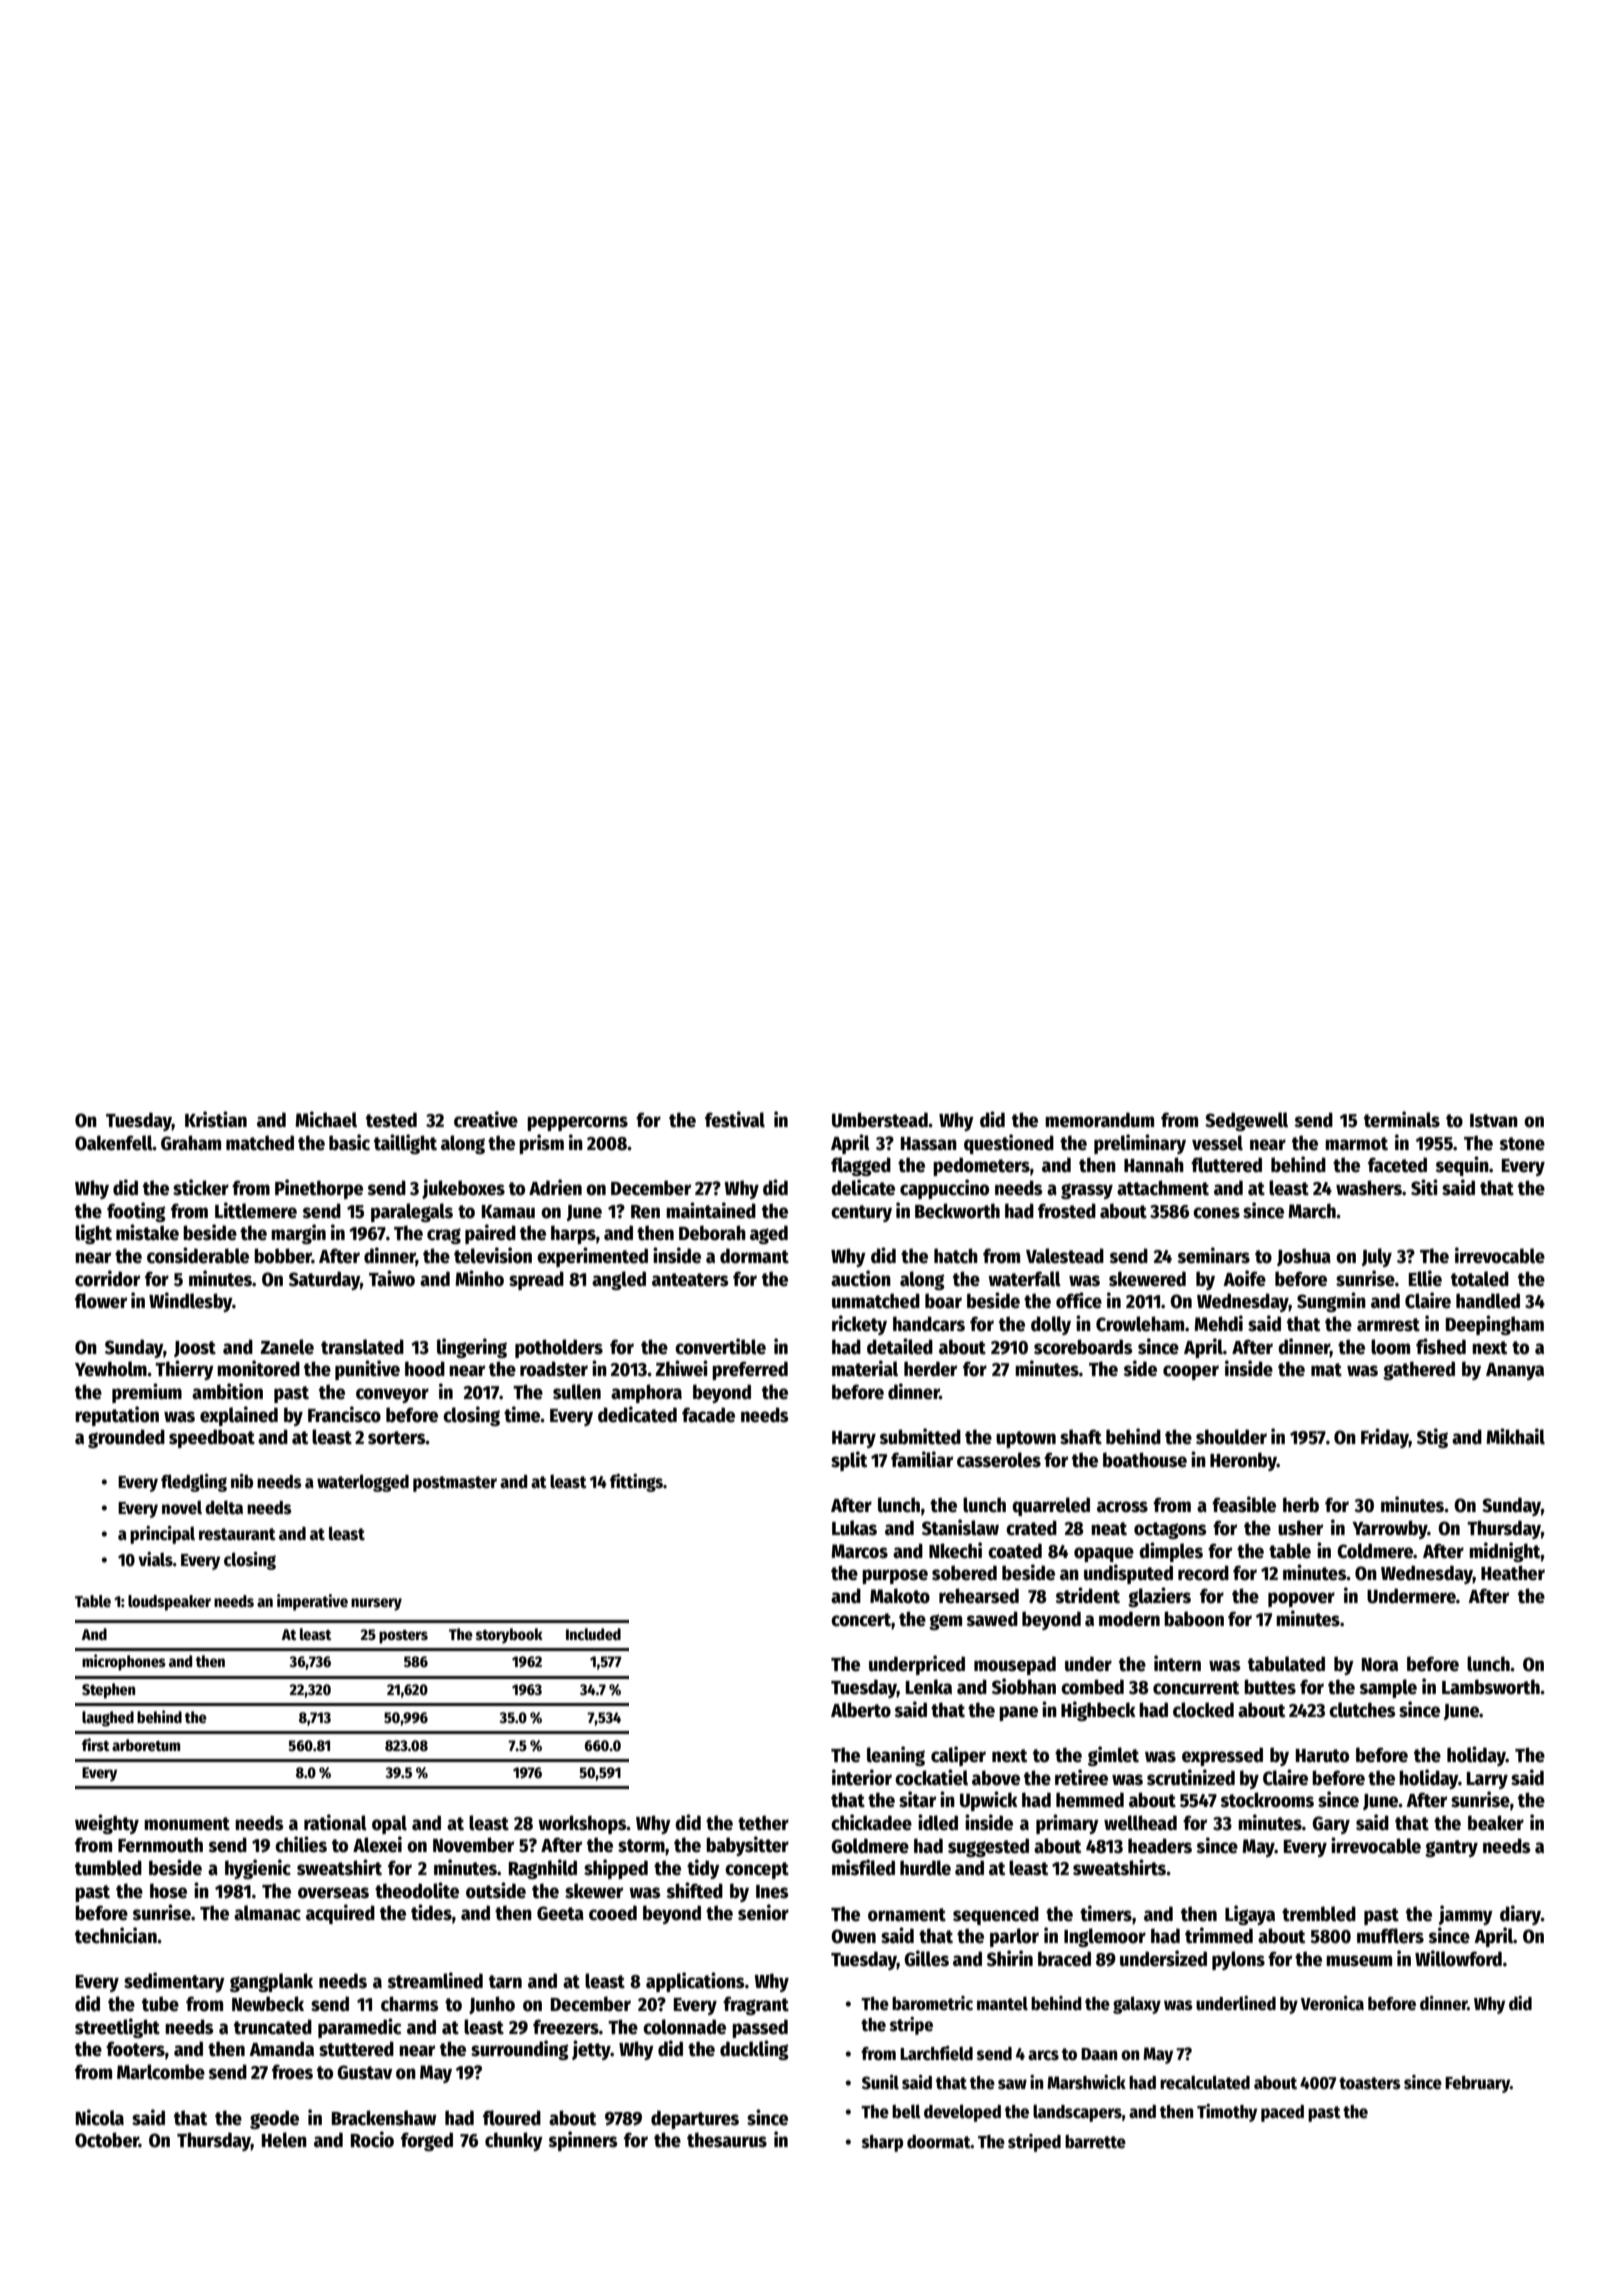 This page has height=2292, width=1620. What do you see at coordinates (1015, 1665) in the page?
I see `mousepad` at bounding box center [1015, 1665].
